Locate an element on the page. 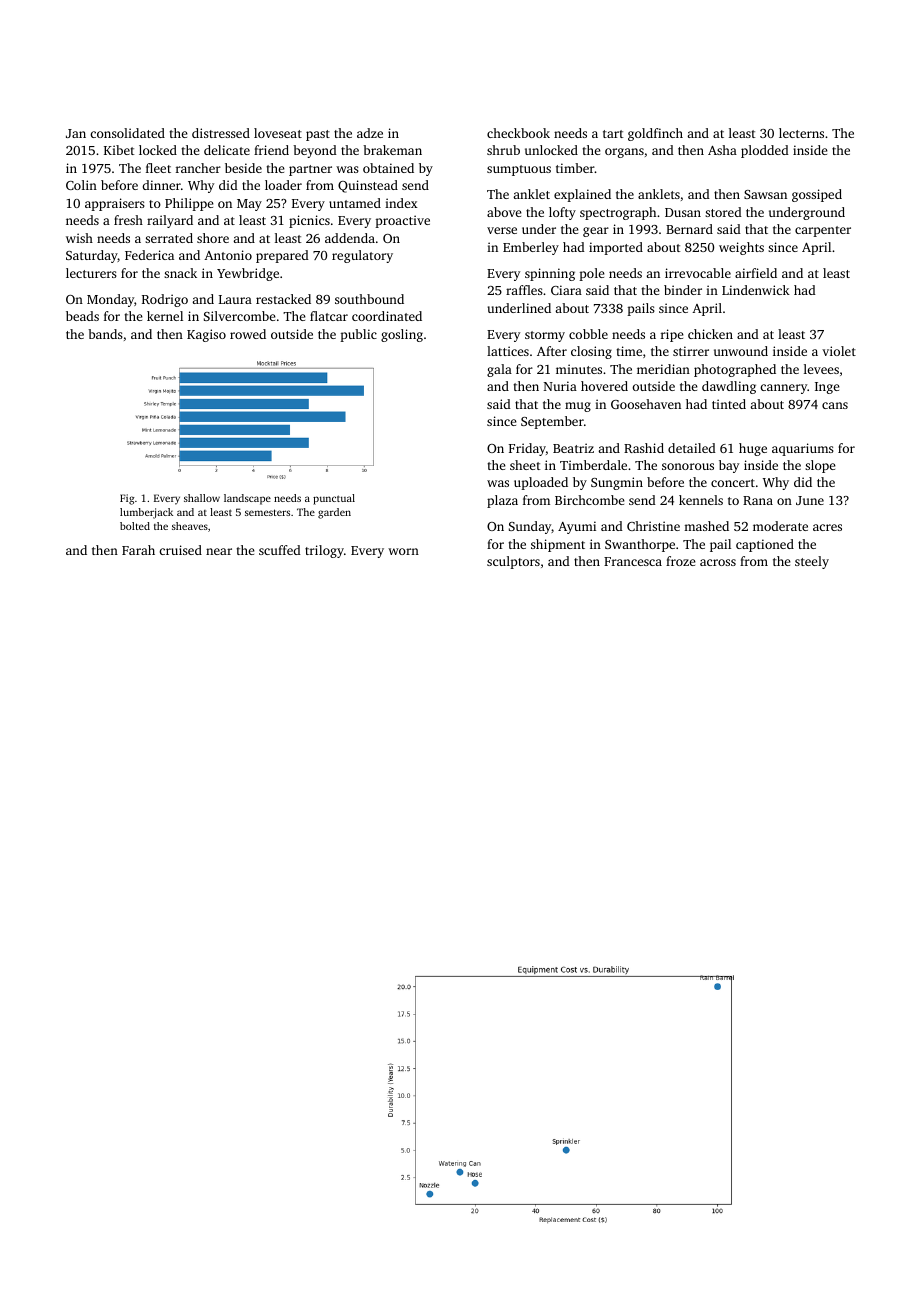  checkbook is located at coordinates (518, 133).
